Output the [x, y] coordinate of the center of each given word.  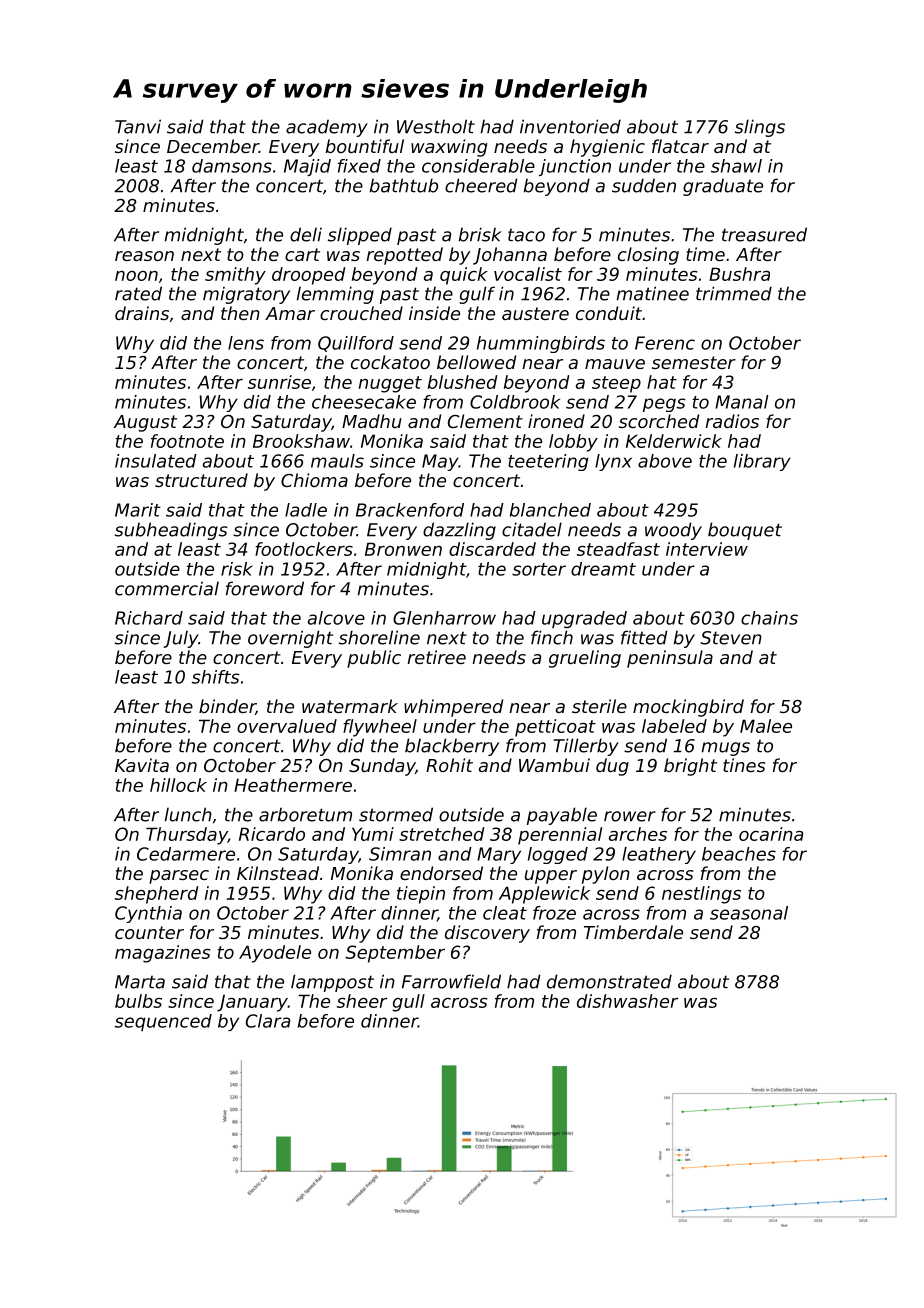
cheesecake [364, 402]
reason [144, 256]
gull [408, 1003]
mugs [726, 749]
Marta [140, 982]
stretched [442, 834]
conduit [609, 313]
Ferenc [665, 343]
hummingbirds [541, 344]
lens [246, 343]
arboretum [305, 814]
